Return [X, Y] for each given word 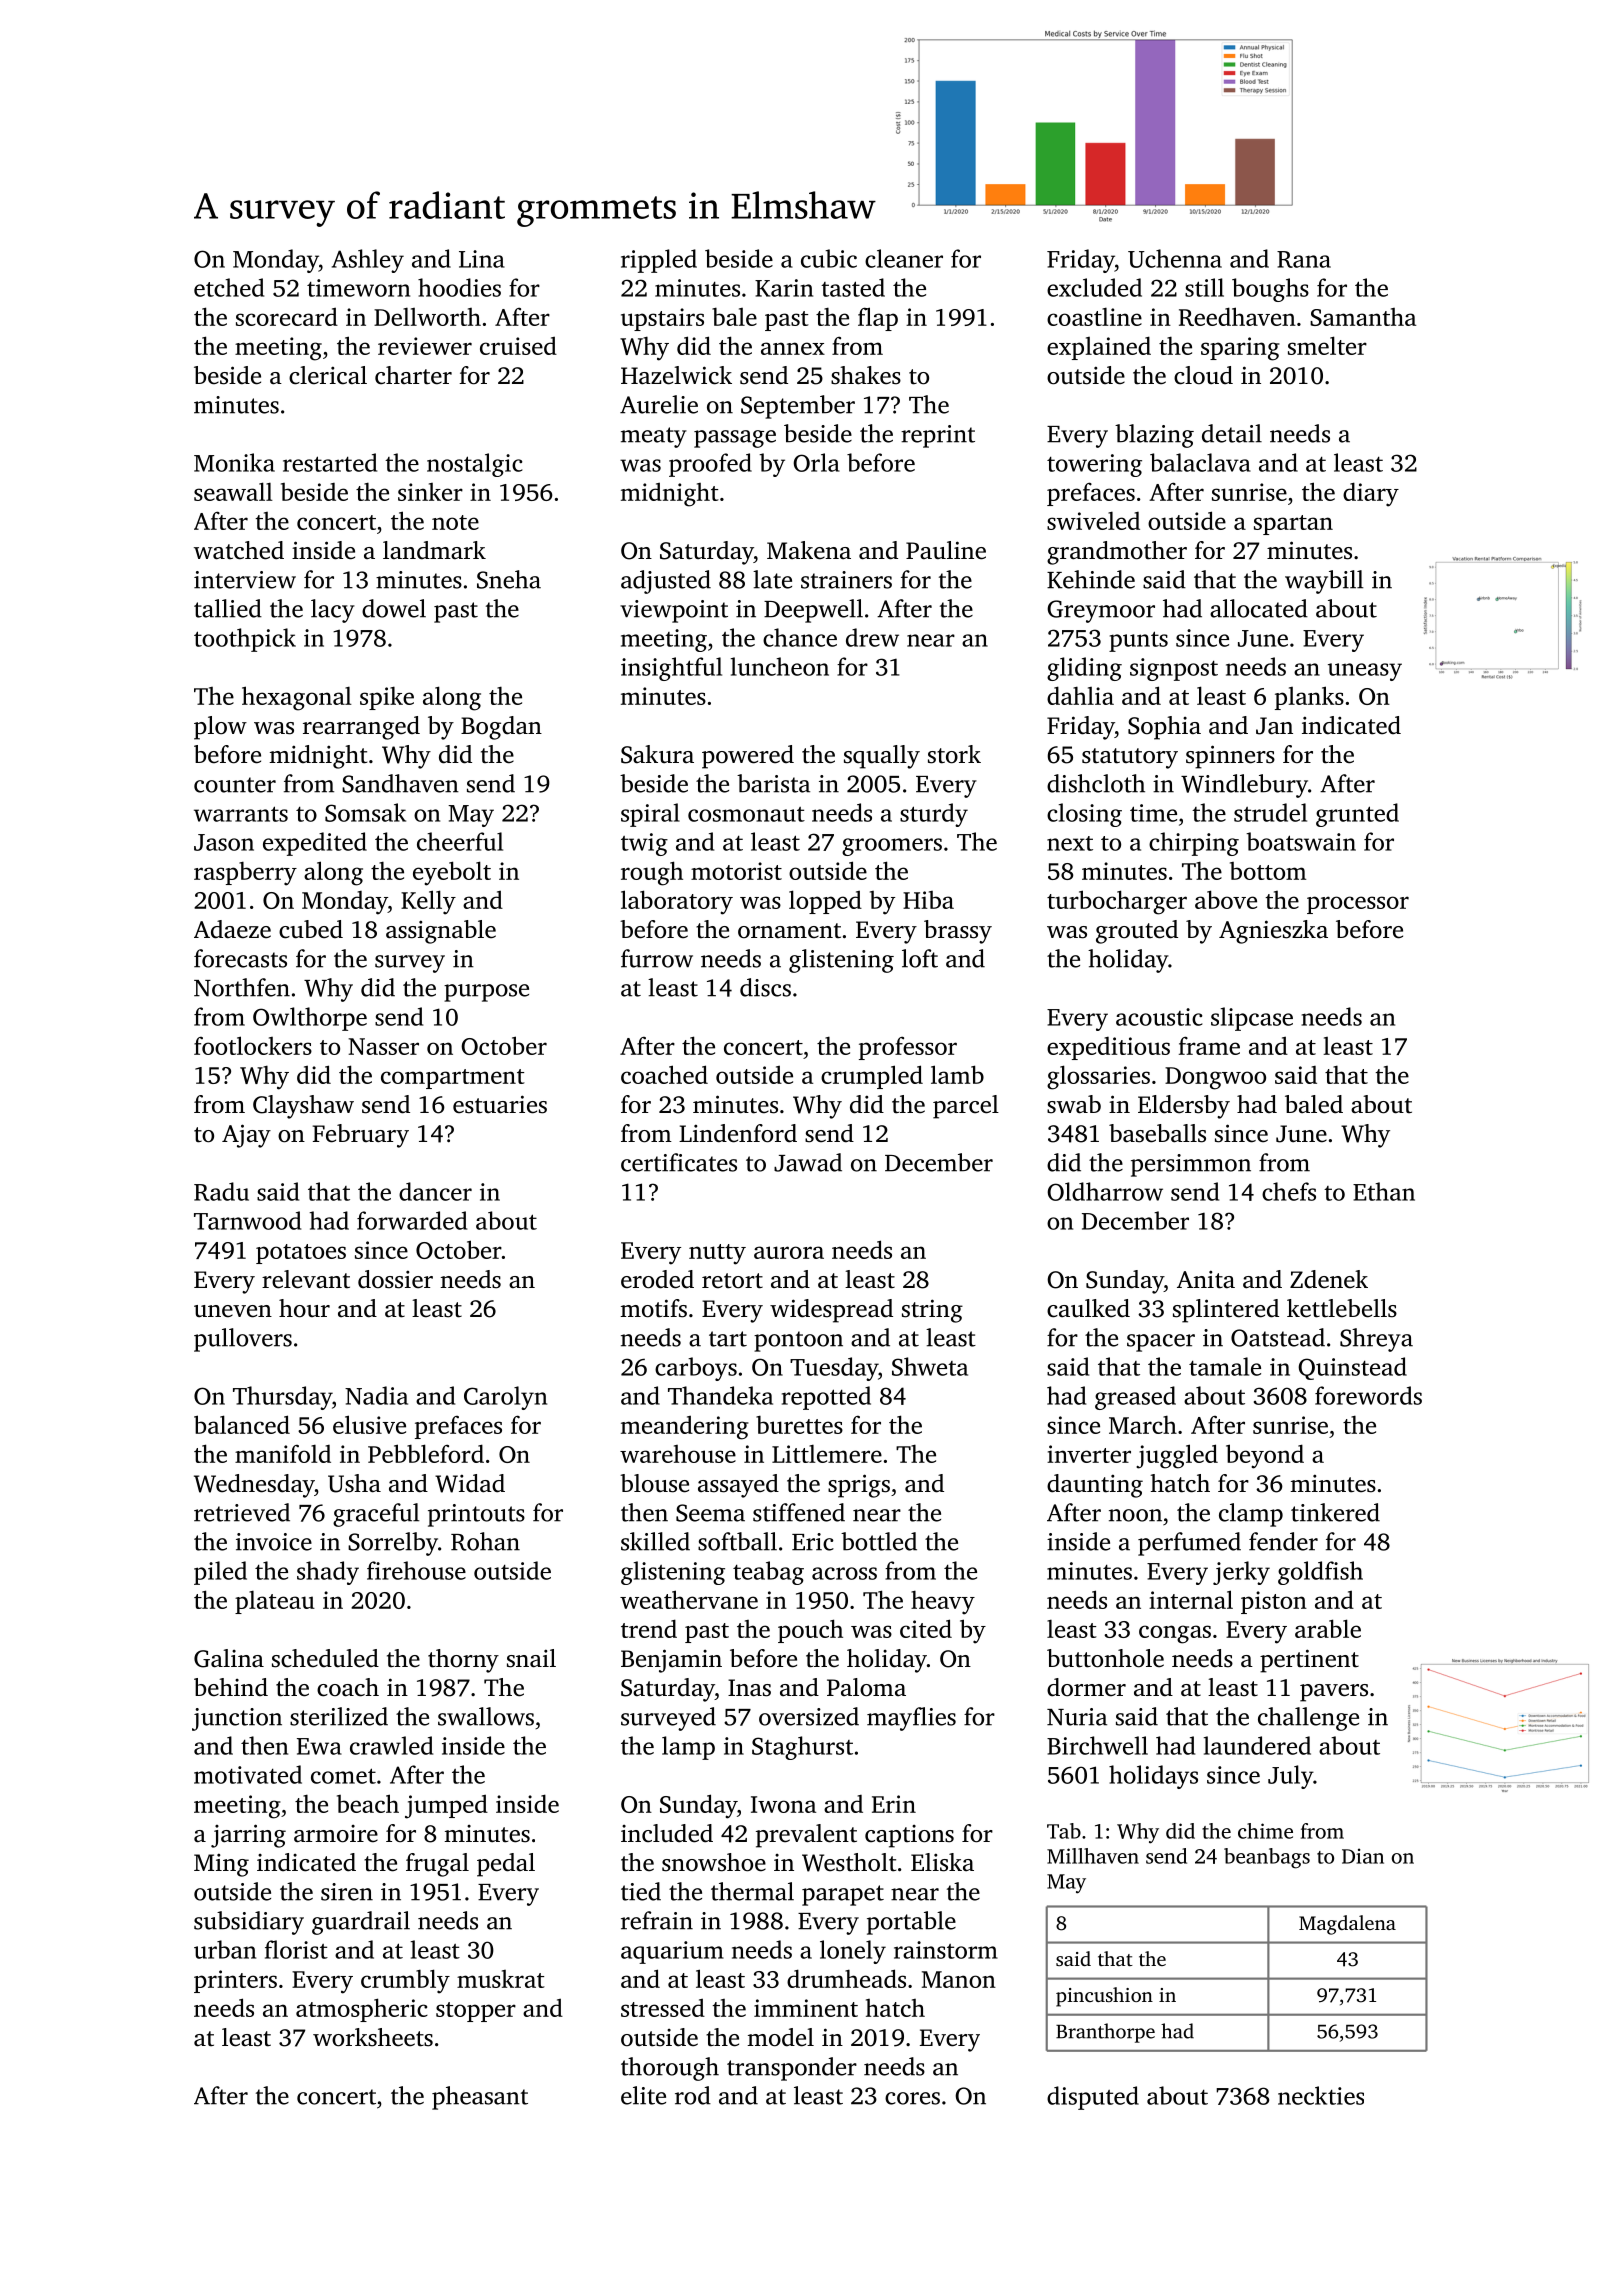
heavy [943, 1602]
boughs [1270, 290]
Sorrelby [393, 1544]
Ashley [368, 261]
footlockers [253, 1045]
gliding [1084, 669]
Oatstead [1278, 1337]
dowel [394, 608]
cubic [829, 258]
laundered [1257, 1745]
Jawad [808, 1162]
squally [882, 757]
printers [235, 1981]
